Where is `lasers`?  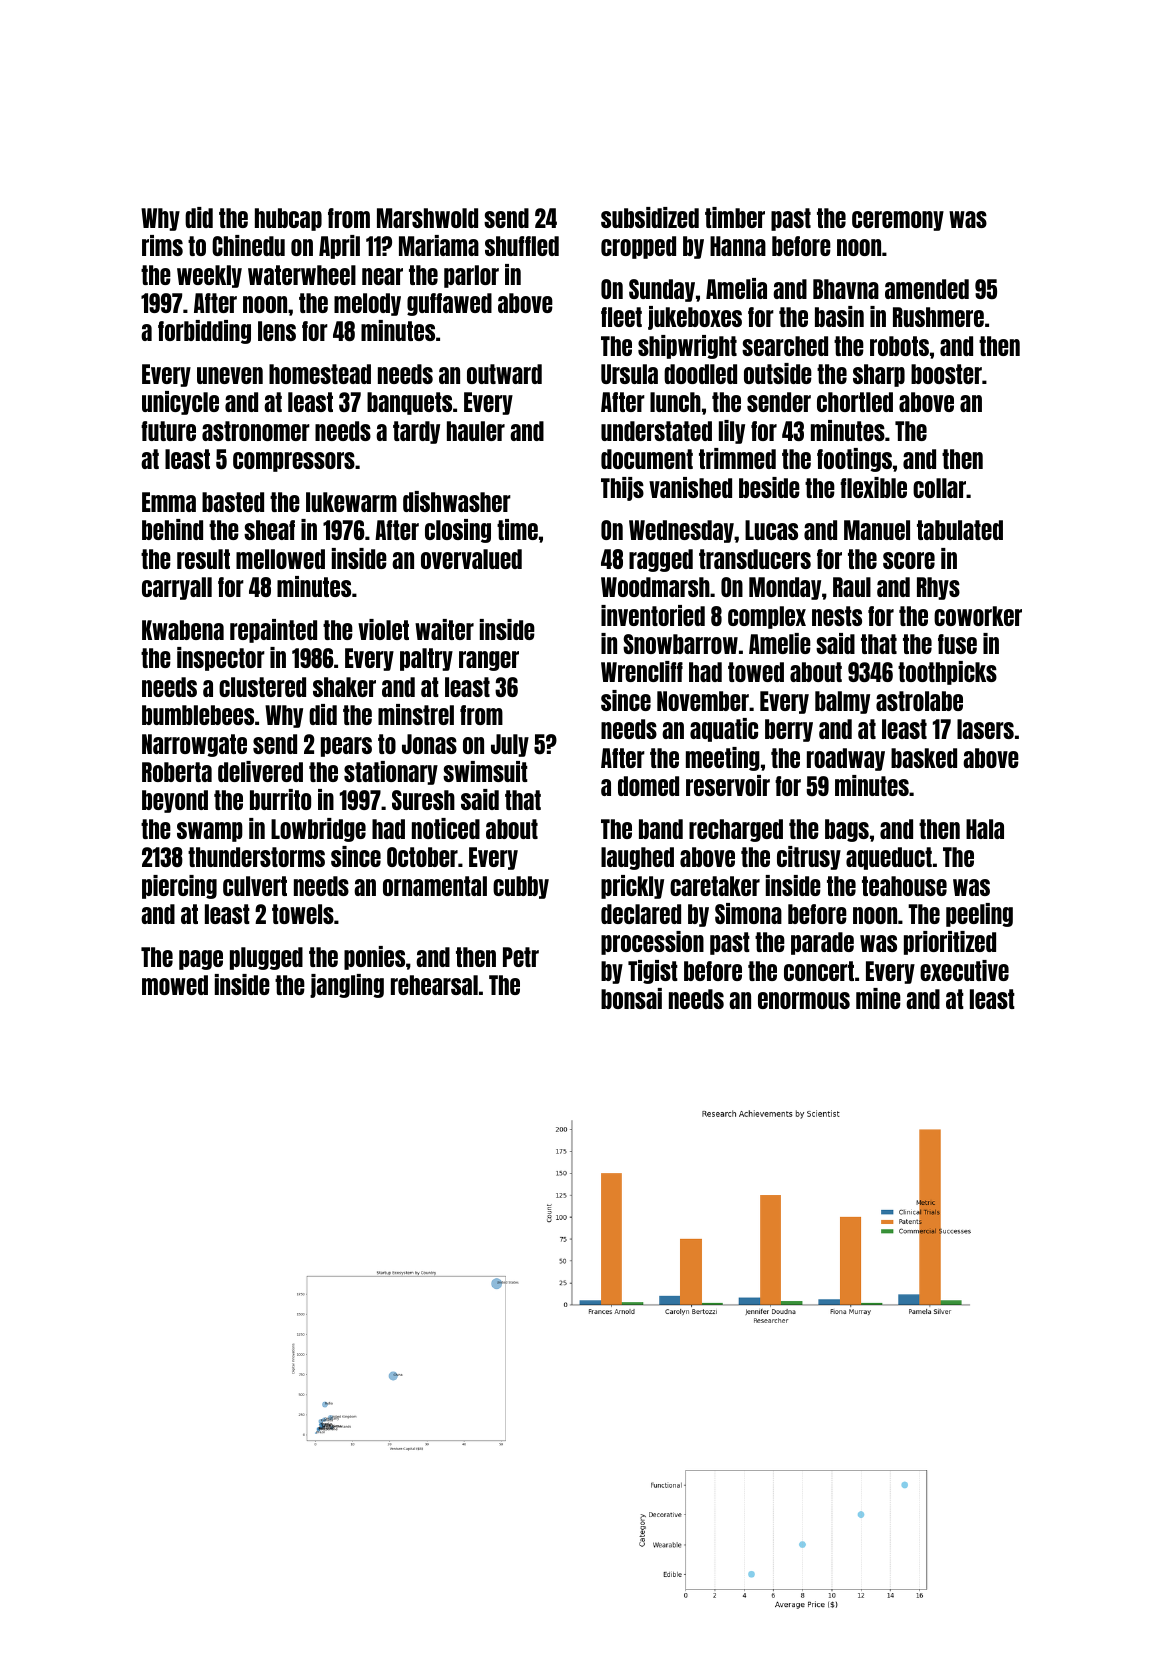 lasers is located at coordinates (985, 729).
